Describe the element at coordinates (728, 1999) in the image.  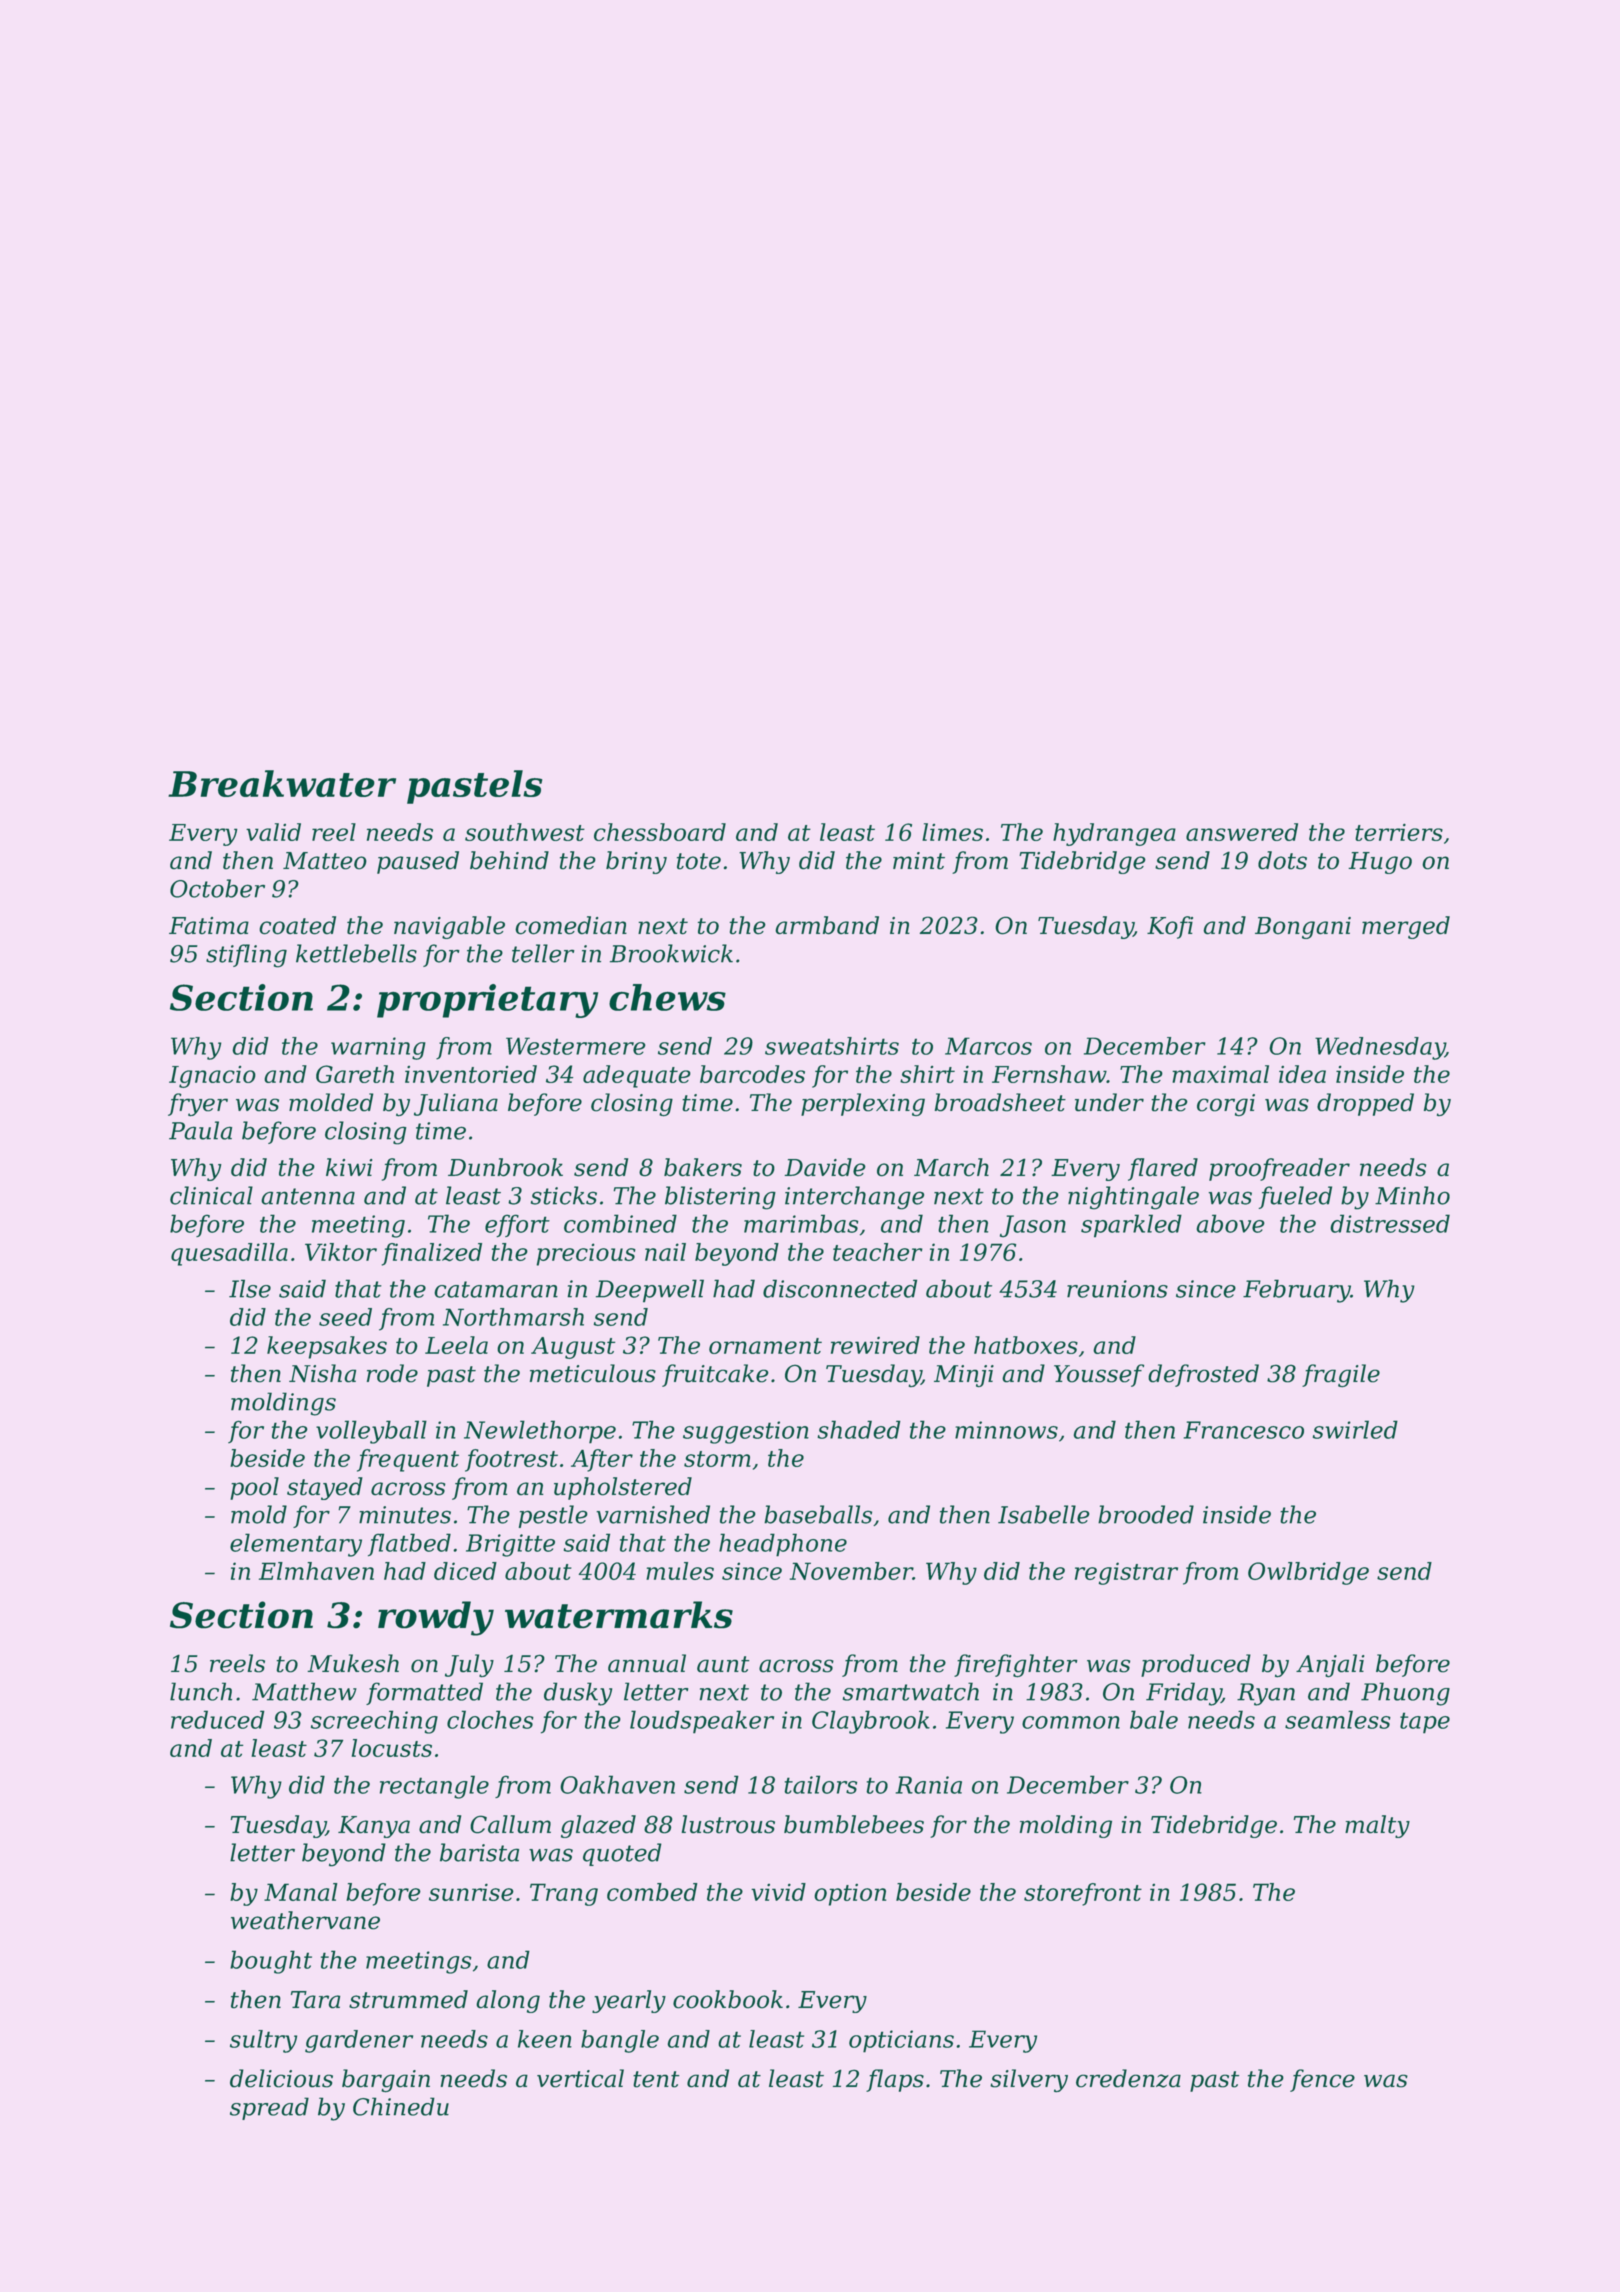
I see `cookbook` at that location.
